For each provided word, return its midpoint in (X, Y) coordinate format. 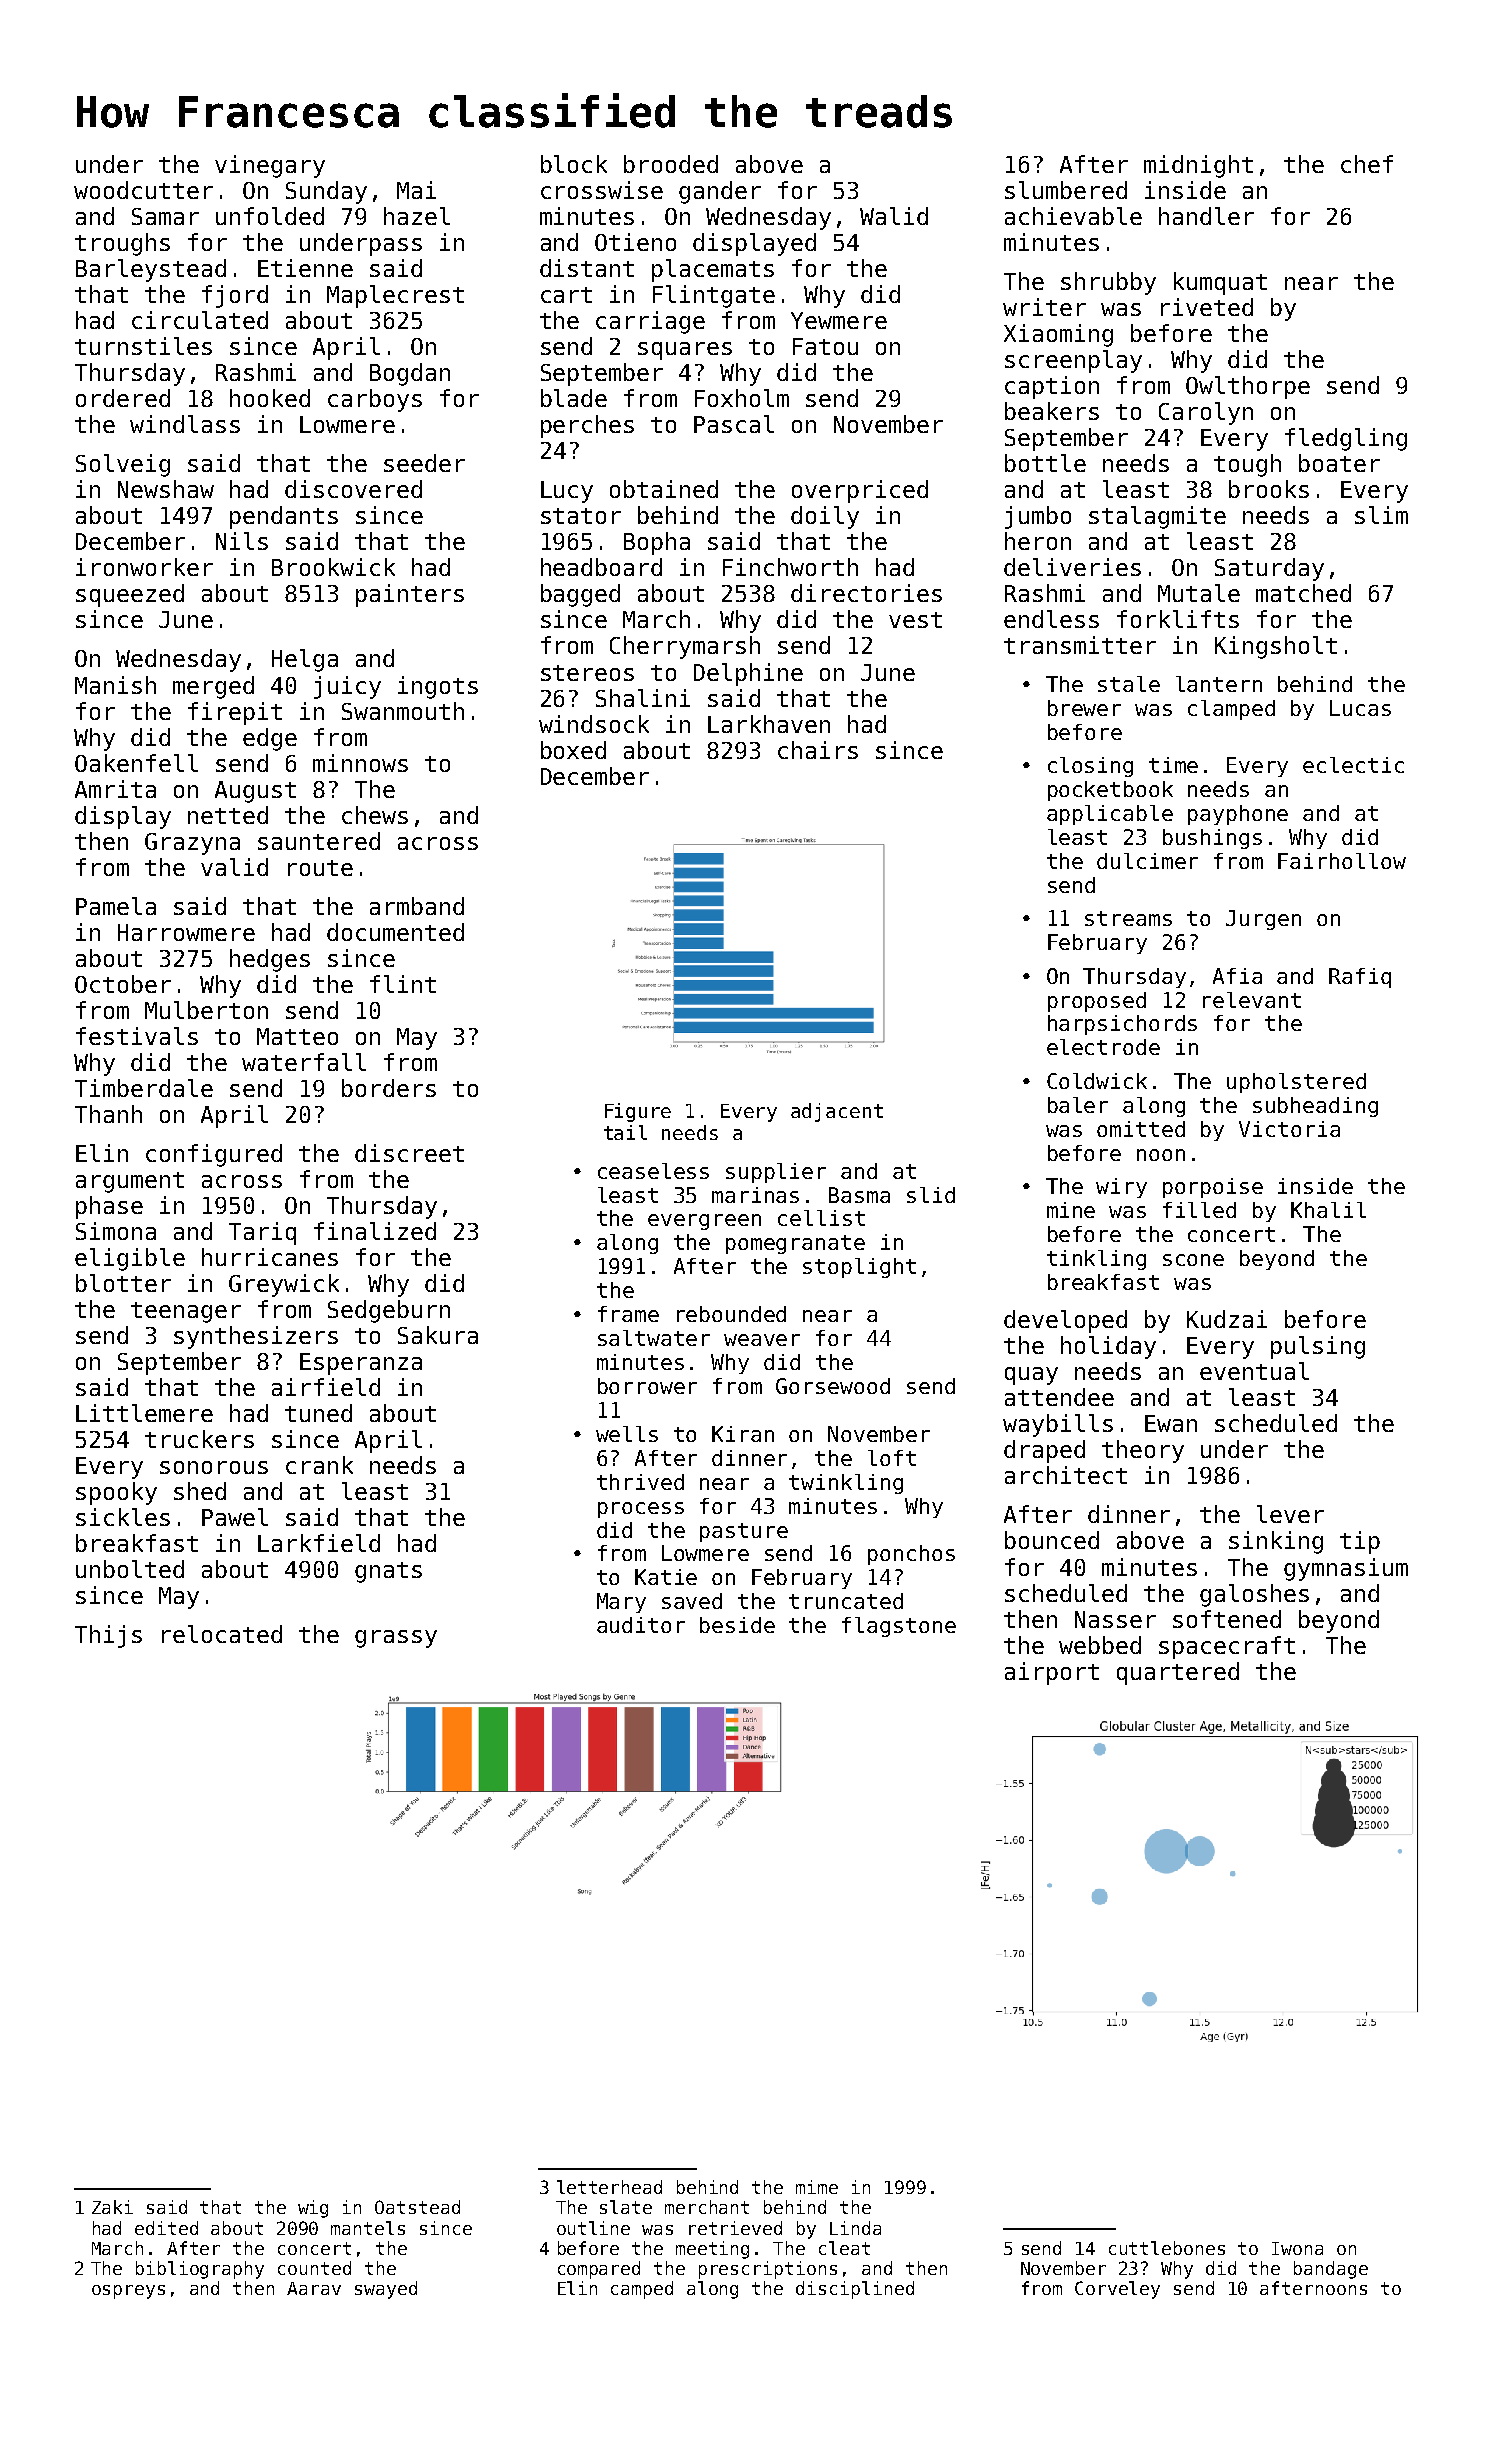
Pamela (116, 906)
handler (1206, 216)
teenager (186, 1312)
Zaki (112, 2207)
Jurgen (1263, 920)
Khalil (1328, 1210)
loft (892, 1458)
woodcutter (143, 190)
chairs (818, 750)
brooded (671, 164)
